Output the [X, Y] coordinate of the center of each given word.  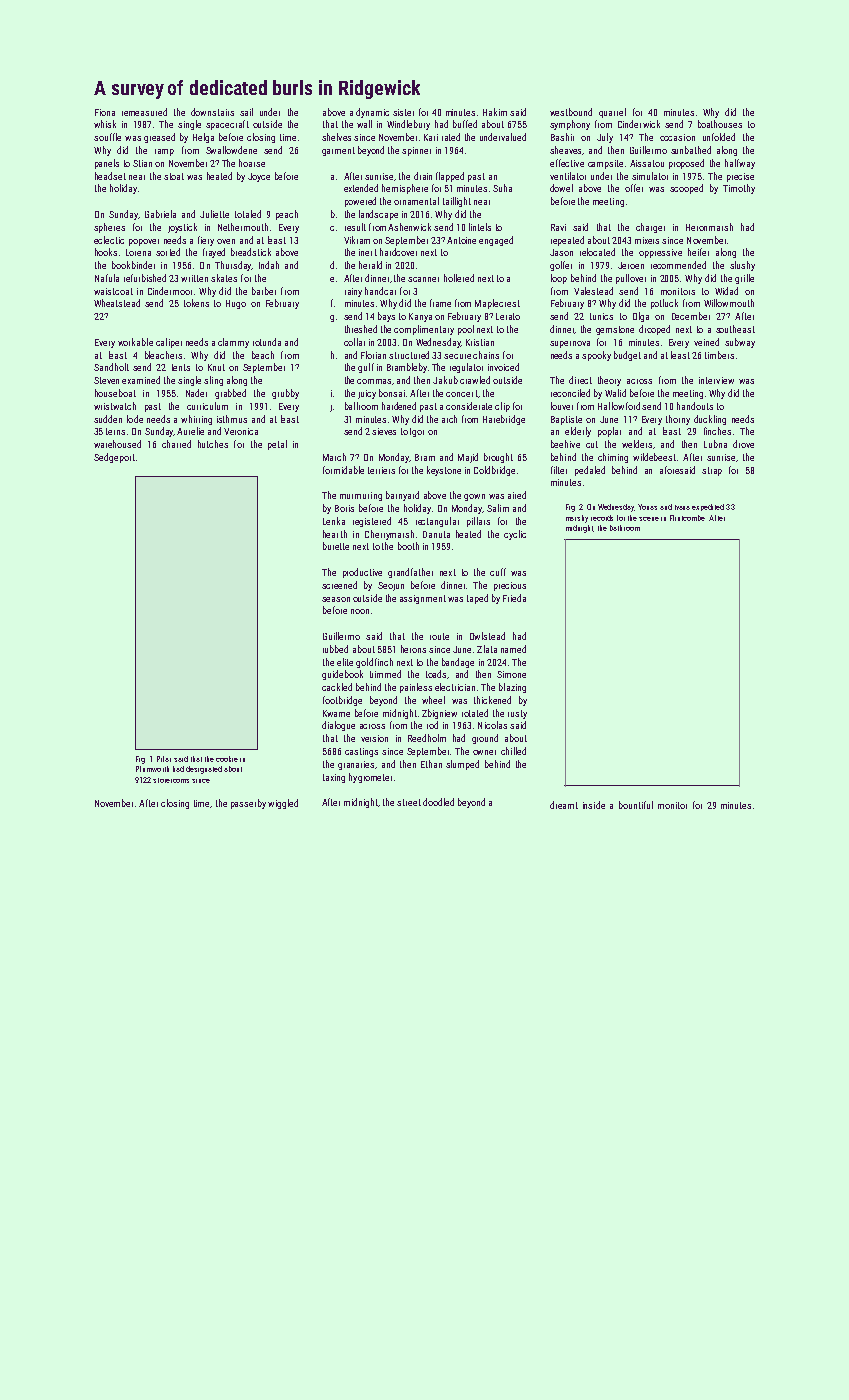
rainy [353, 292]
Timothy [739, 189]
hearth [335, 534]
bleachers [163, 355]
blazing [512, 688]
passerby [248, 804]
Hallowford [619, 406]
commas [375, 382]
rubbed [335, 649]
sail [246, 112]
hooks [106, 252]
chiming [613, 458]
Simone [511, 674]
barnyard [402, 496]
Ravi [558, 227]
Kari [431, 137]
